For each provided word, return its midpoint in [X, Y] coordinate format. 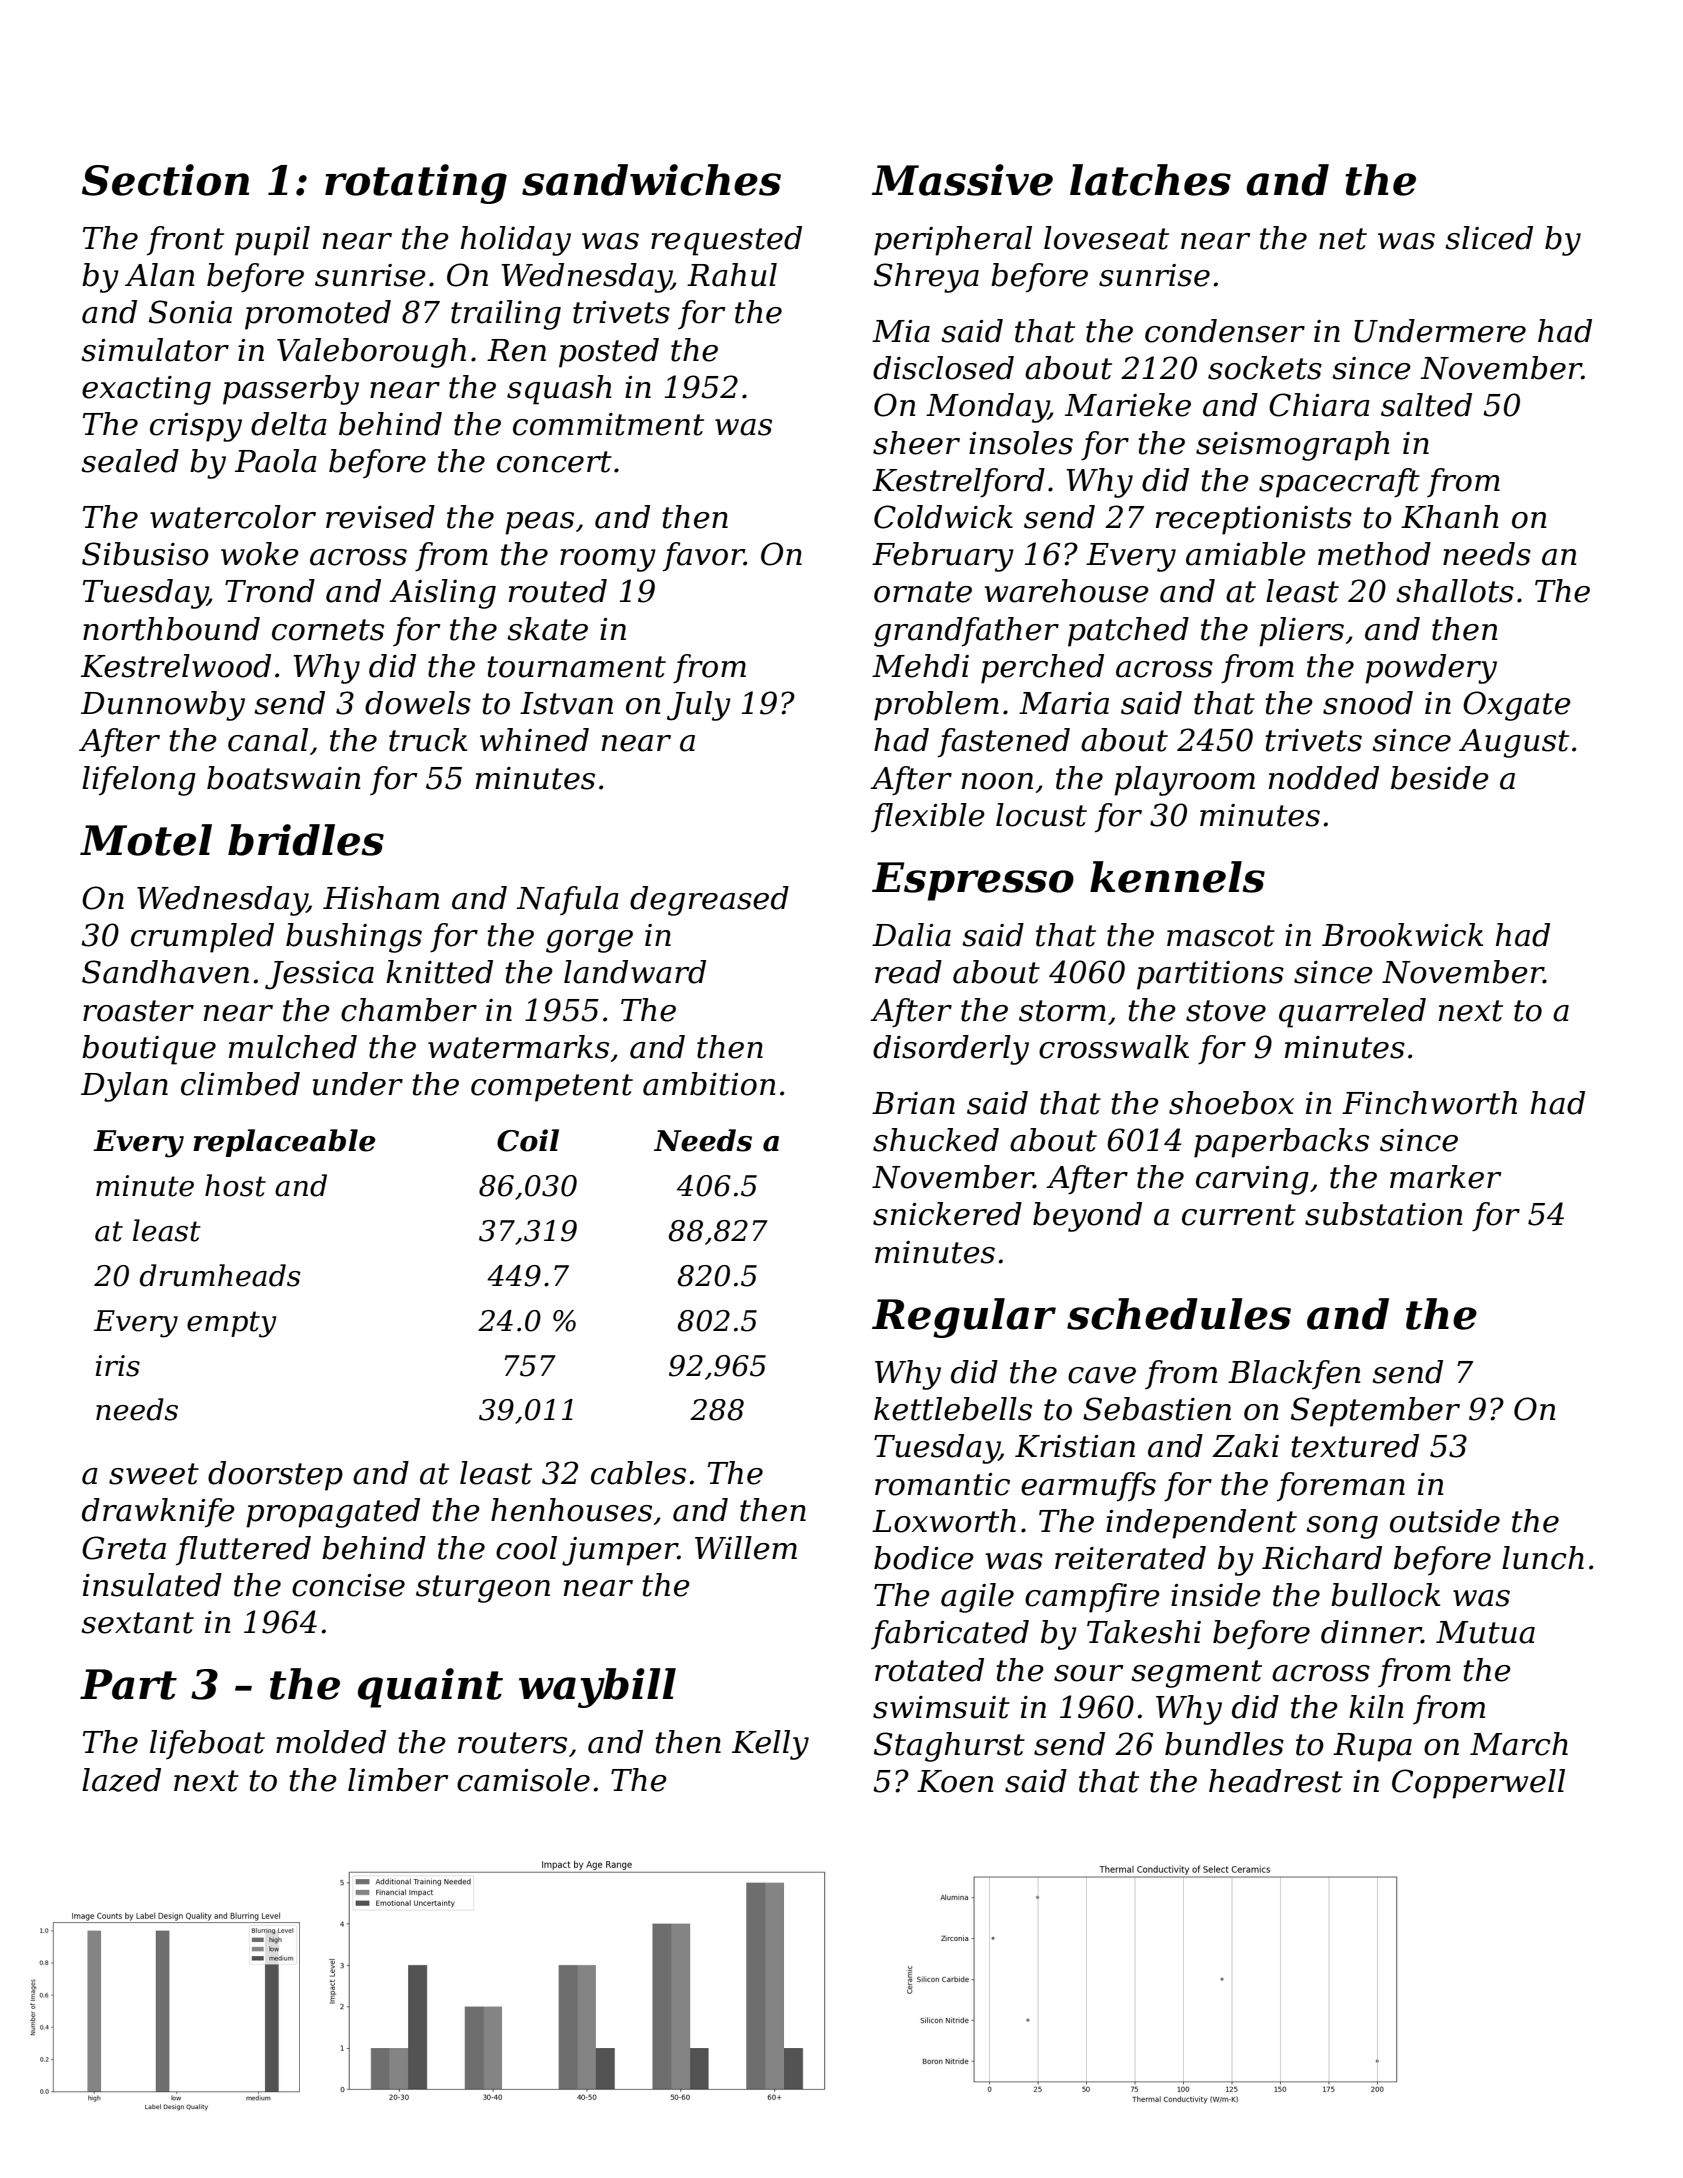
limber [398, 1780]
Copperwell [1478, 1784]
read [908, 972]
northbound [171, 629]
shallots [1455, 591]
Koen [955, 1781]
